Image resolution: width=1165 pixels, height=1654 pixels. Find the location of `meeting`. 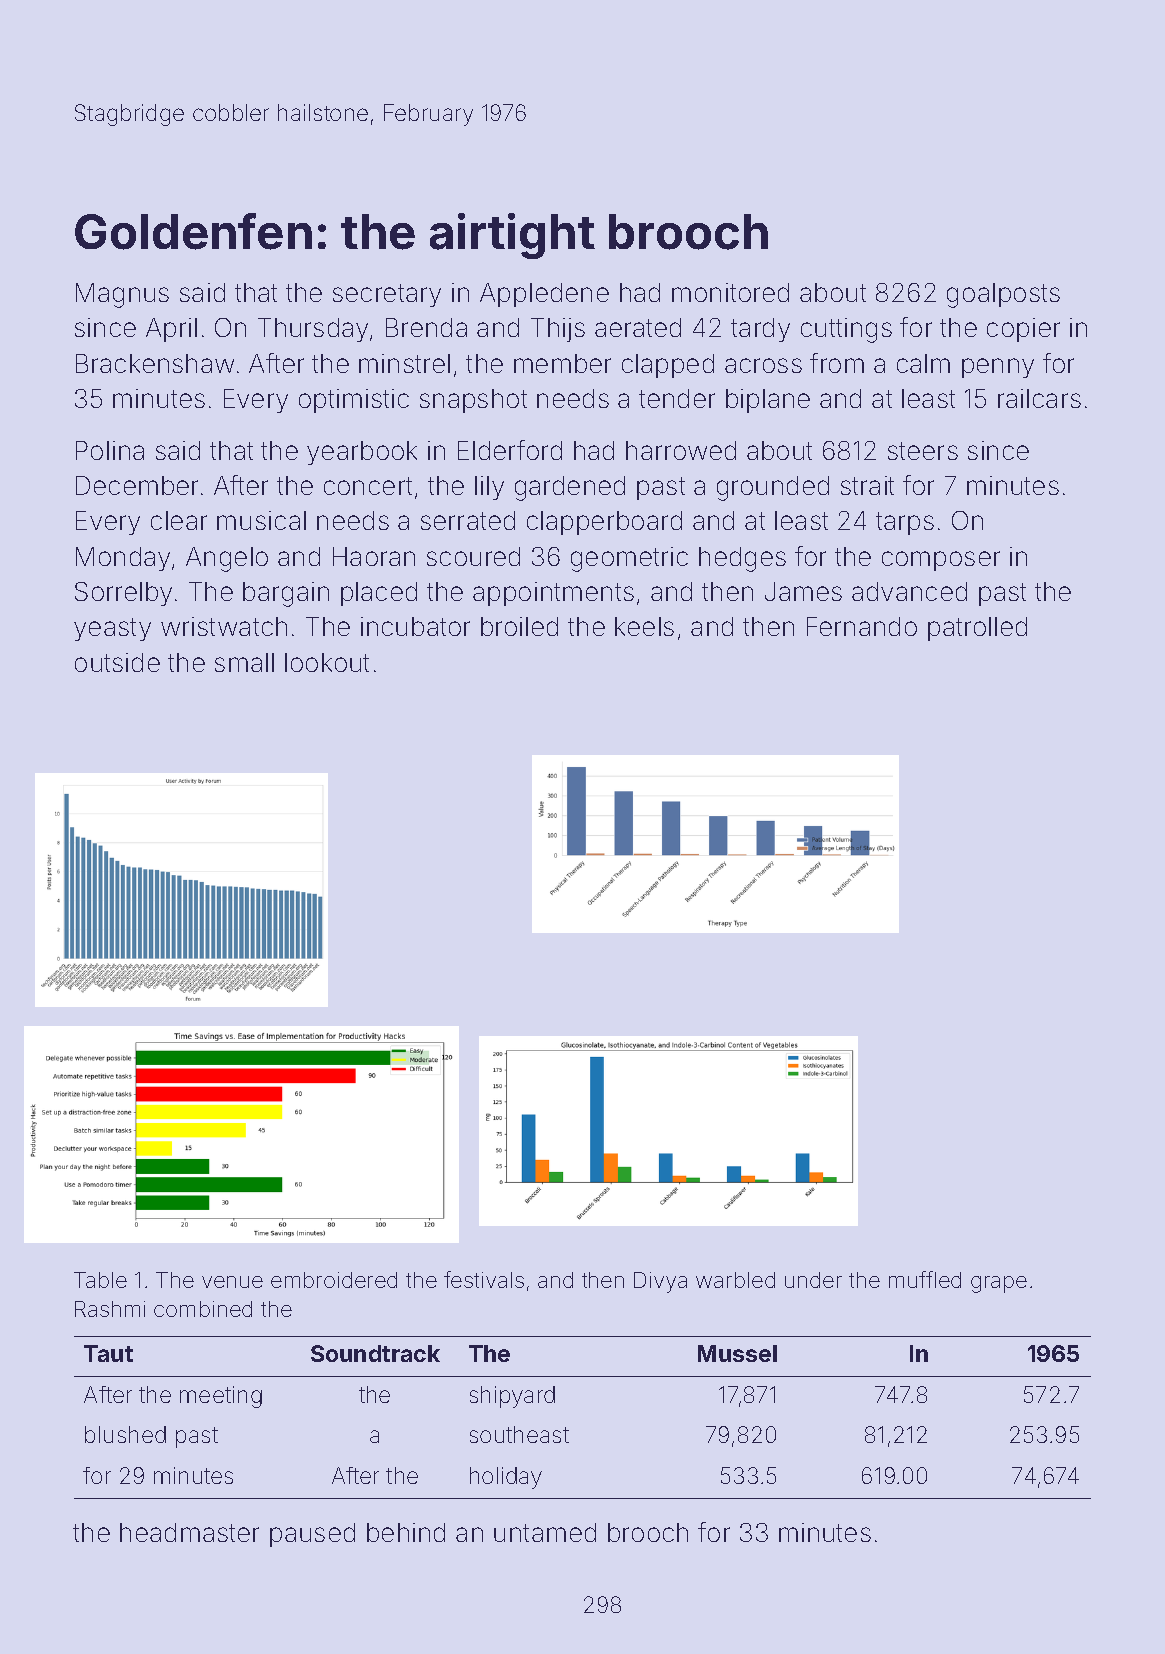

meeting is located at coordinates (221, 1397).
